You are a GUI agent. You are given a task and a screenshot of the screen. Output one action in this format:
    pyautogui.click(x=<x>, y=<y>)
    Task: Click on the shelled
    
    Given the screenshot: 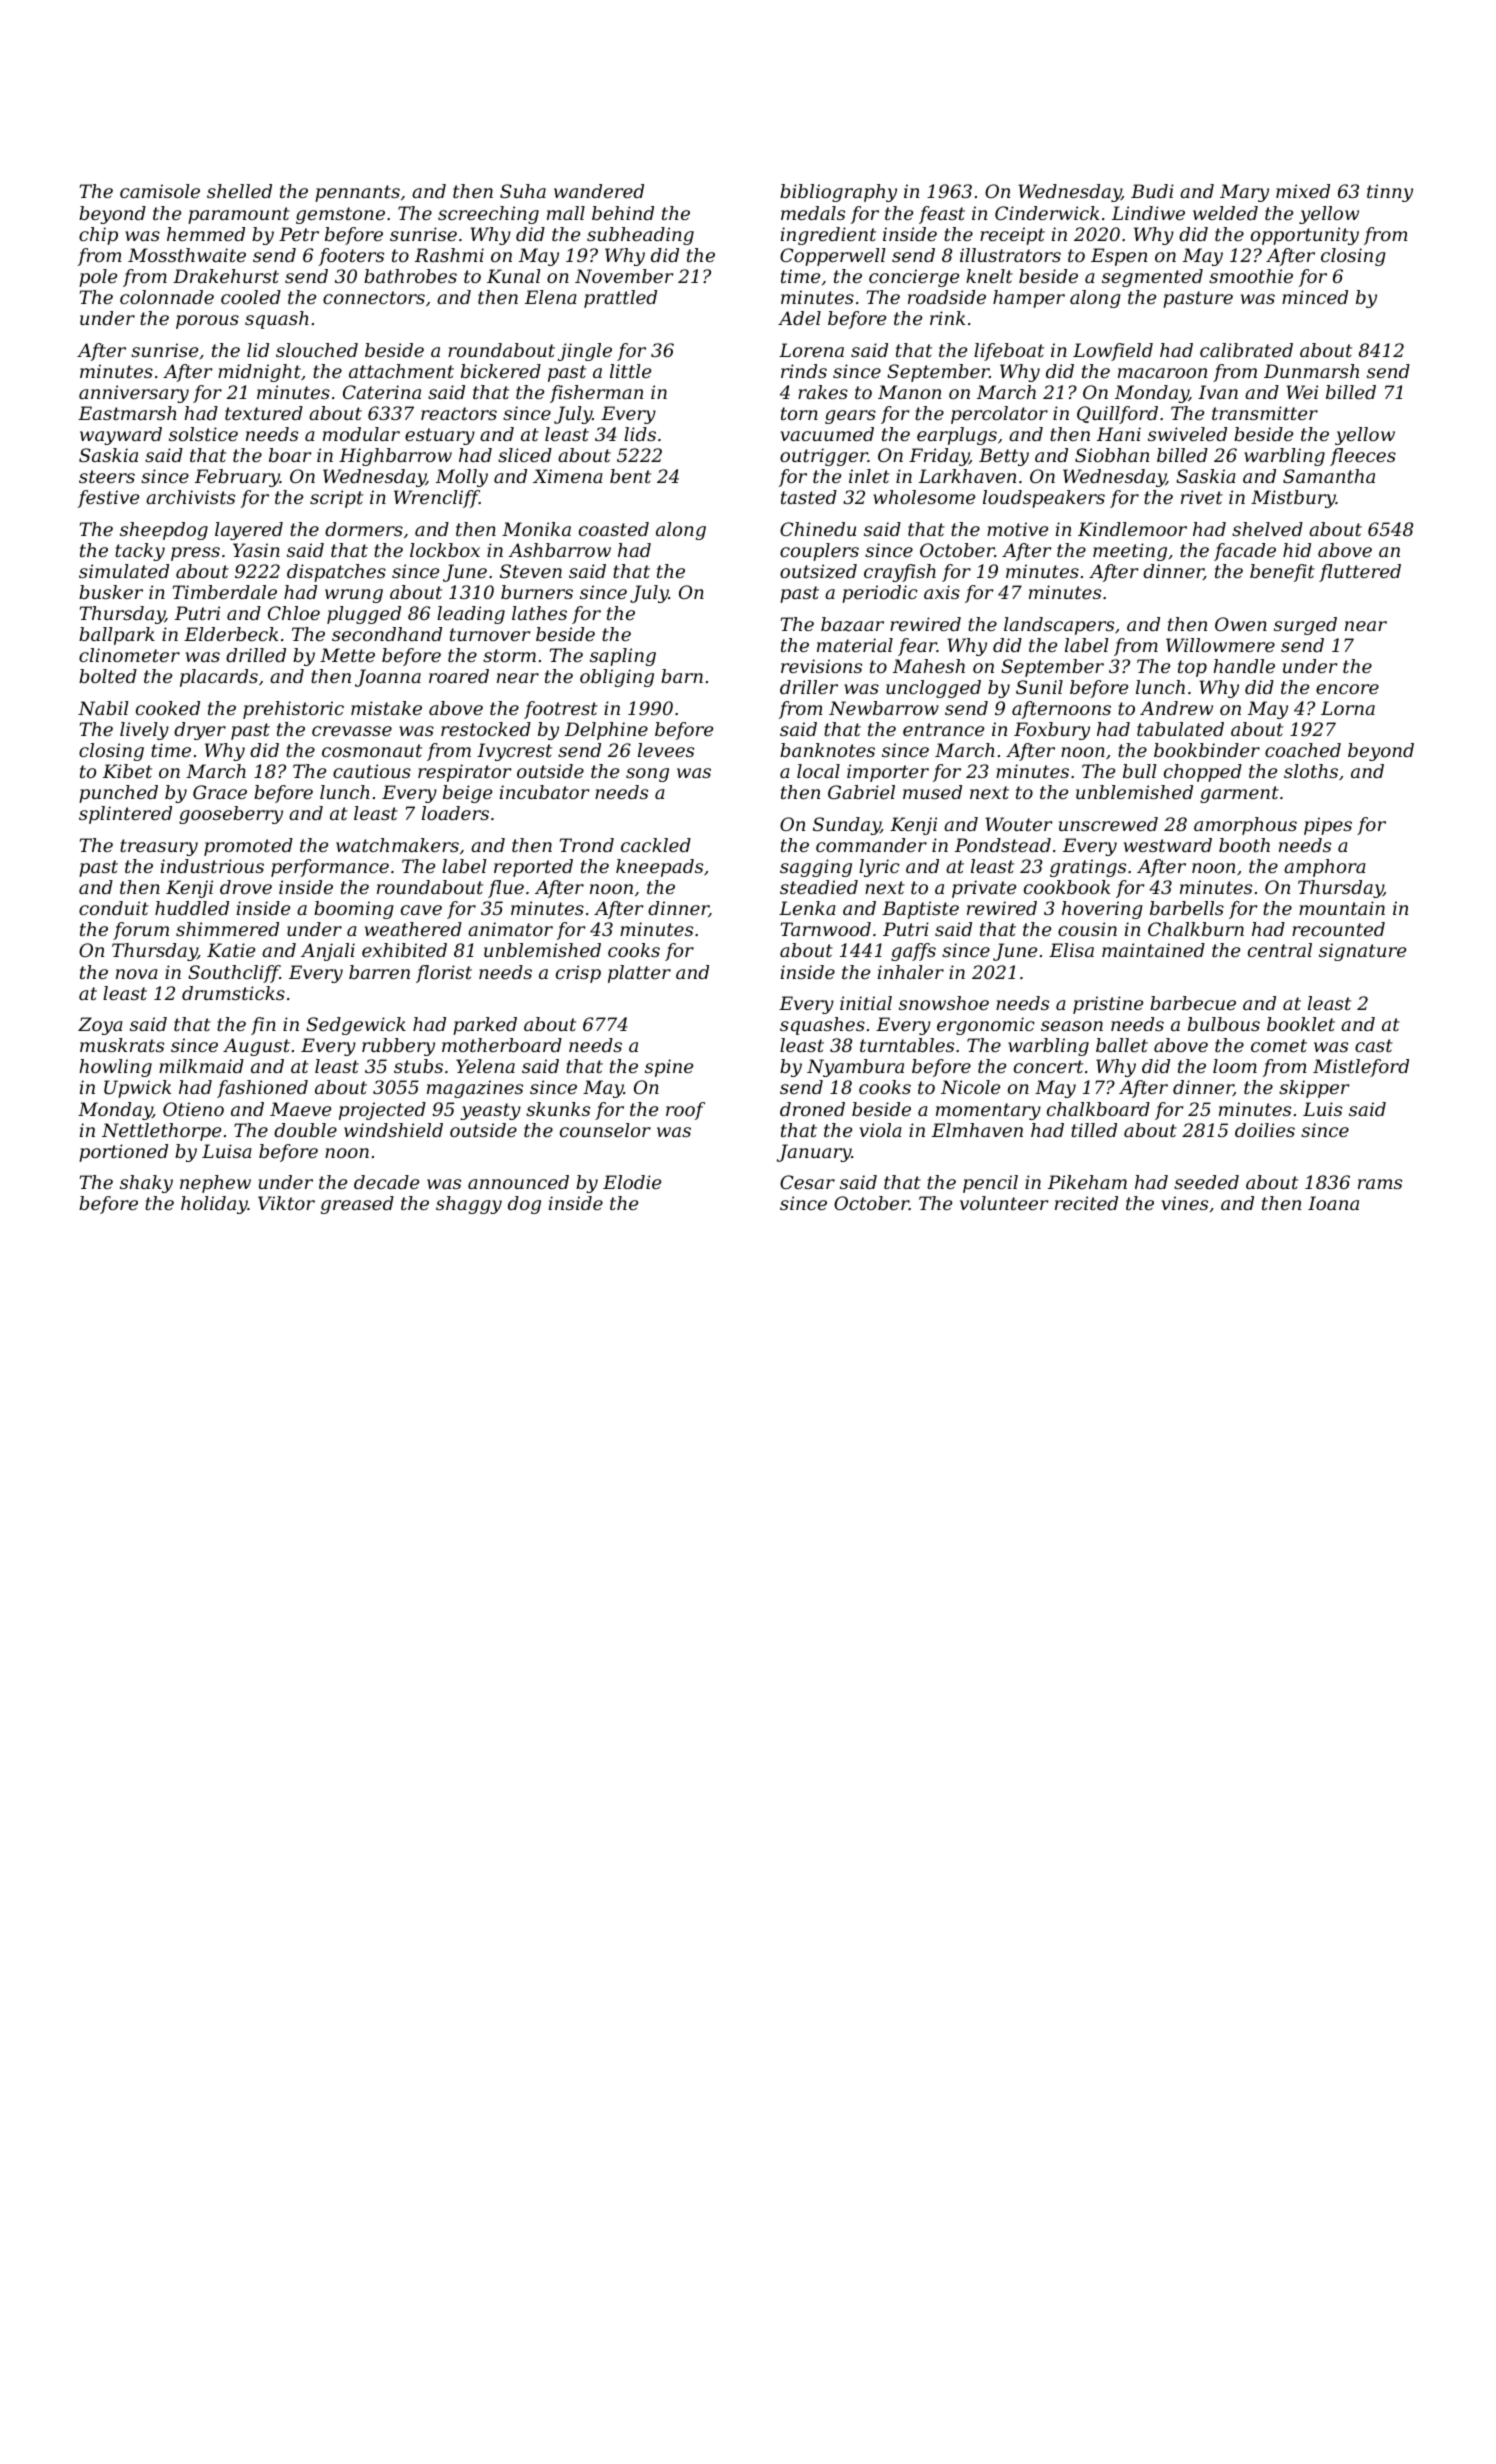 What is the action you would take?
    pyautogui.click(x=239, y=191)
